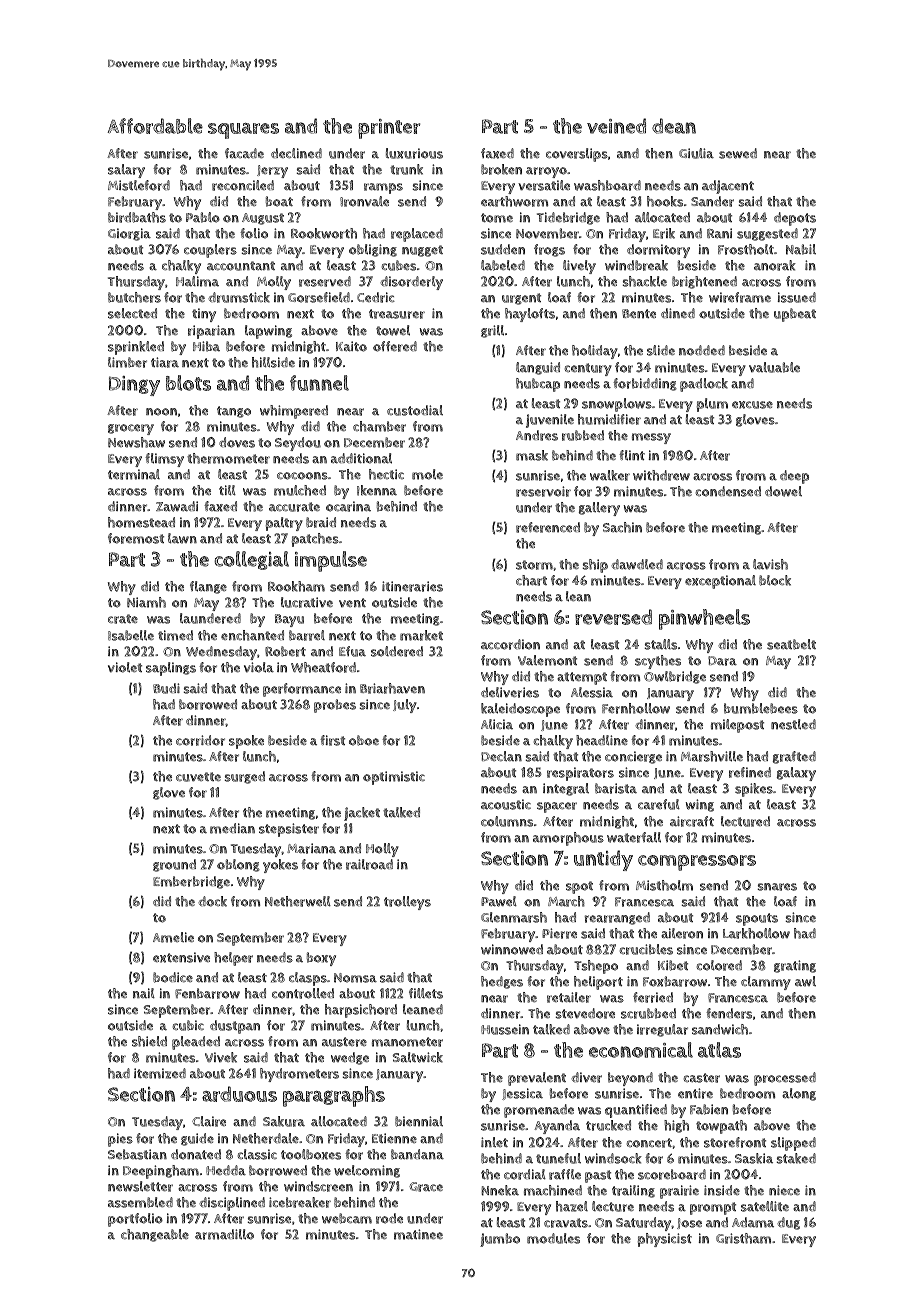 The height and width of the screenshot is (1308, 924). I want to click on dowel, so click(783, 491).
